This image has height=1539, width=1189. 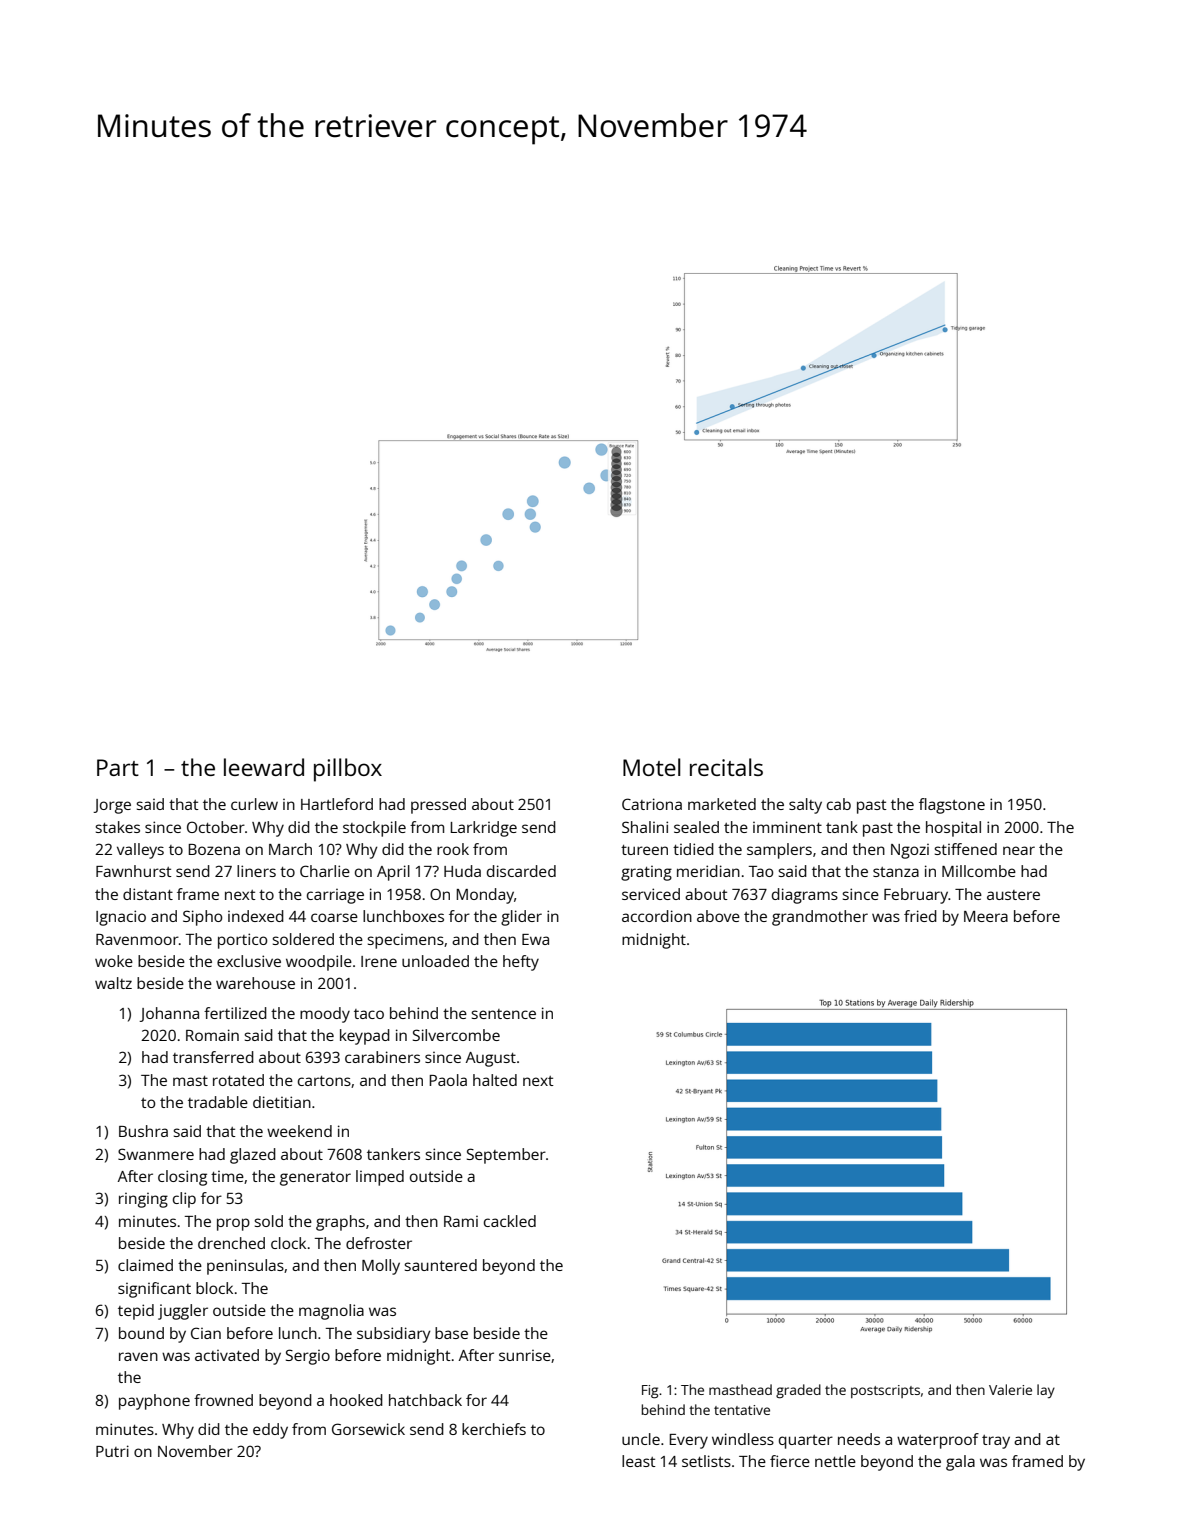 I want to click on distant, so click(x=148, y=894).
